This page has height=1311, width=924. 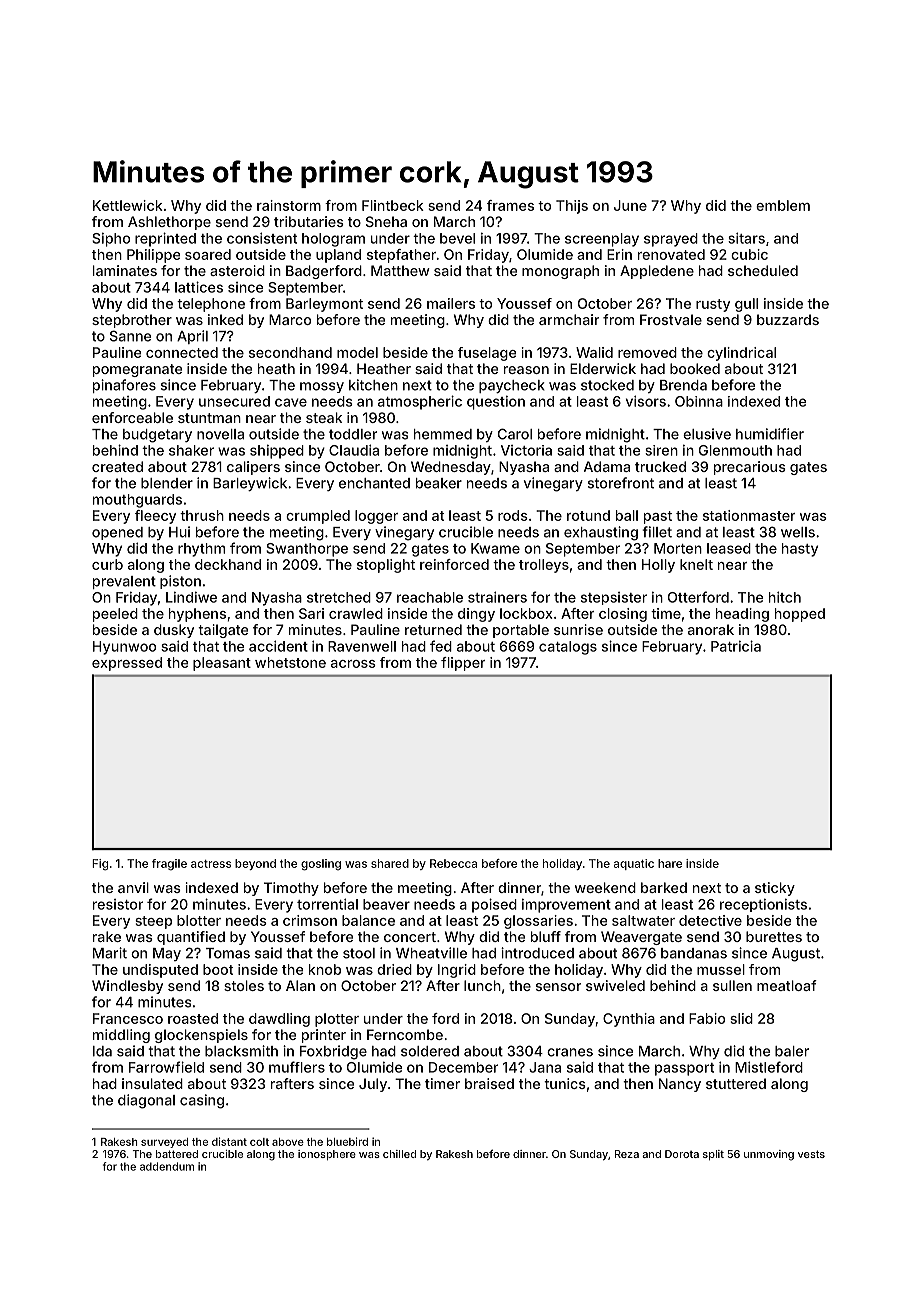 I want to click on Dorota, so click(x=682, y=1154).
